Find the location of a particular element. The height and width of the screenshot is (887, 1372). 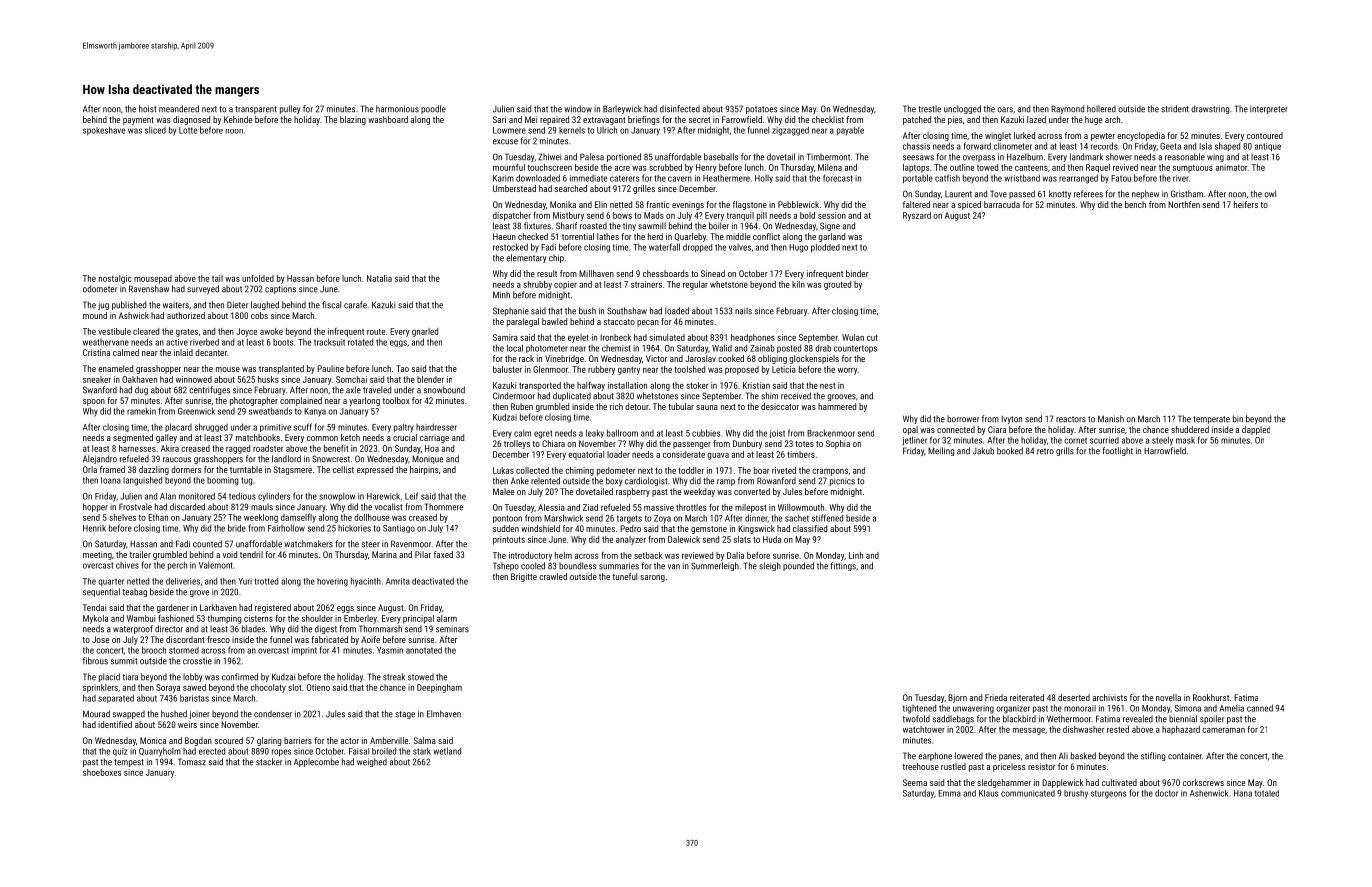

Stagsmere is located at coordinates (292, 470).
